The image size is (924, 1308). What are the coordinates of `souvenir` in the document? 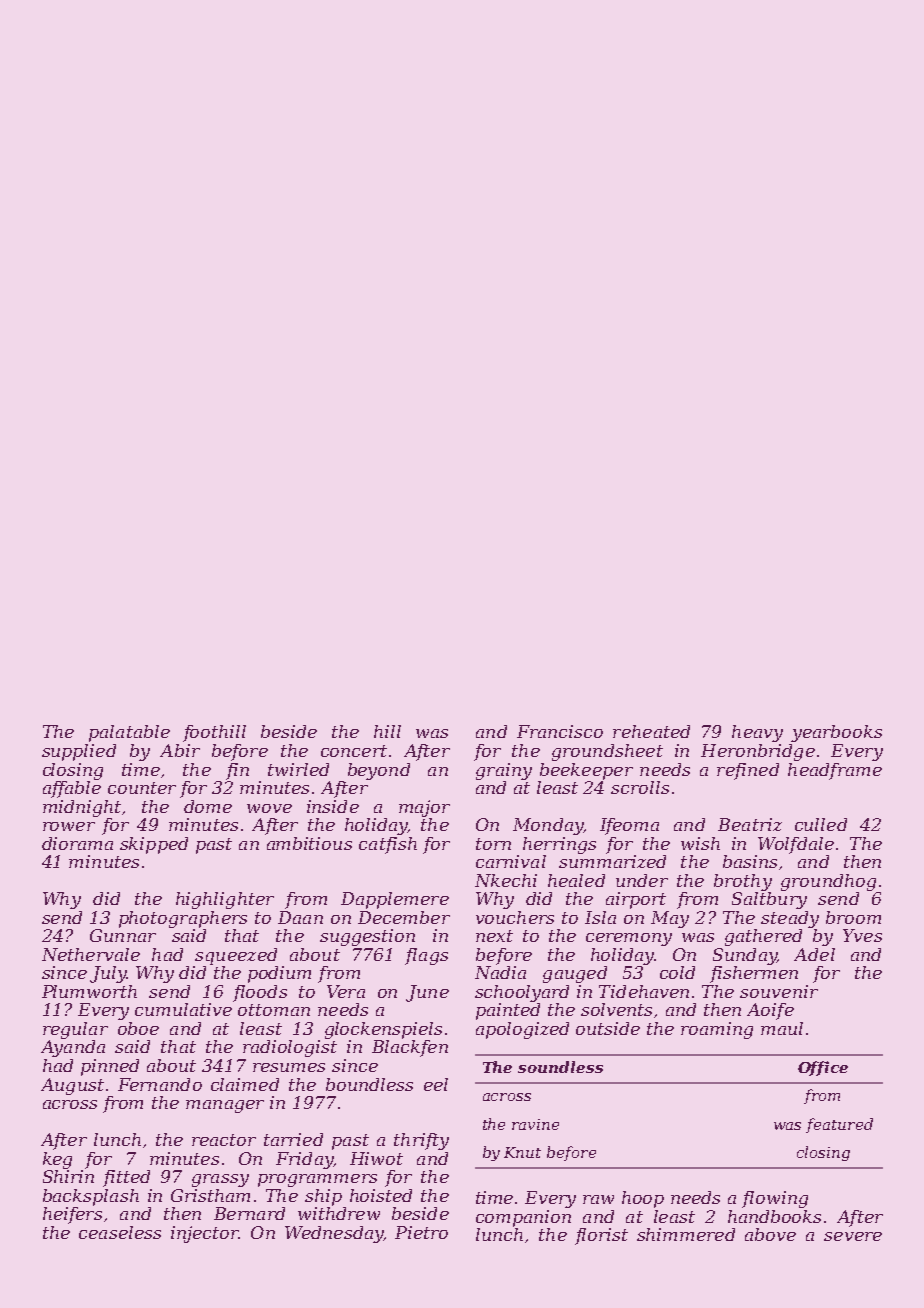 It's located at (779, 991).
